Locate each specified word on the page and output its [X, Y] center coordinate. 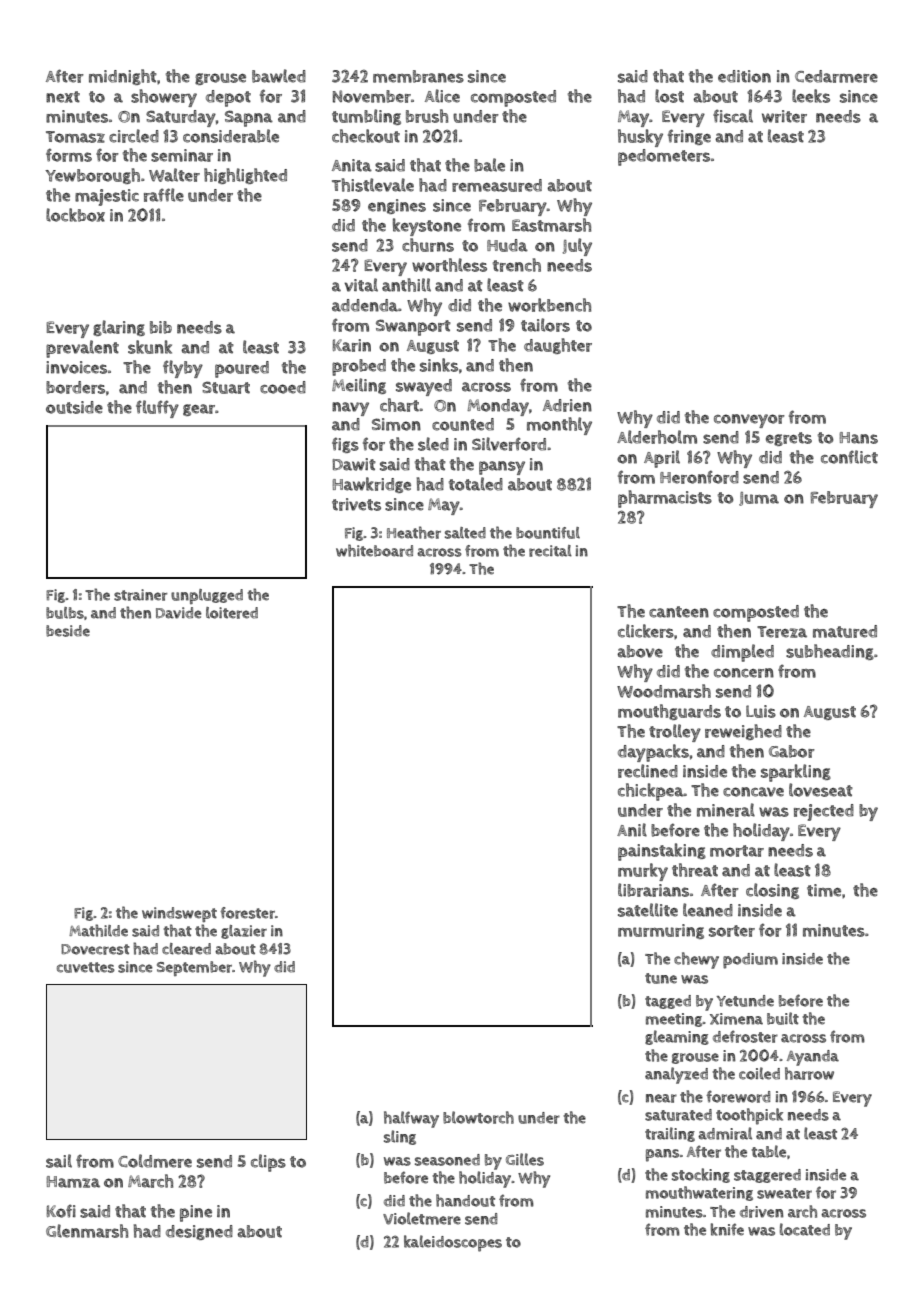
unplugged [207, 596]
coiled [759, 1073]
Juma [759, 499]
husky [640, 138]
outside [74, 407]
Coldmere [155, 1161]
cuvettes [86, 967]
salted [465, 533]
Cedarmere [836, 76]
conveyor [749, 421]
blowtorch [478, 1117]
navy [350, 409]
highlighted [245, 176]
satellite [648, 910]
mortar [737, 851]
